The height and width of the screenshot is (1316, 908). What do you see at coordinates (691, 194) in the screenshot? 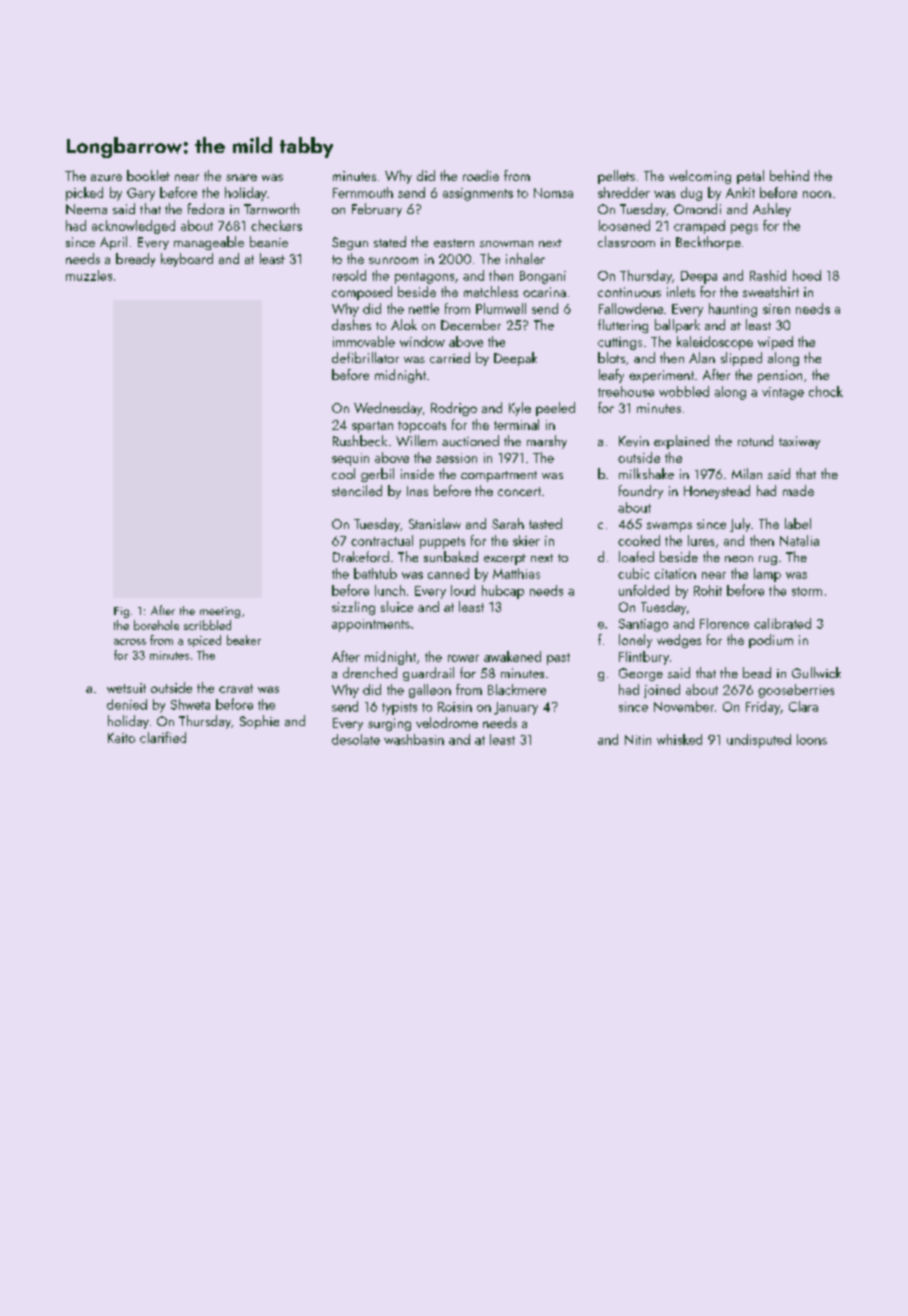
I see `dug` at bounding box center [691, 194].
